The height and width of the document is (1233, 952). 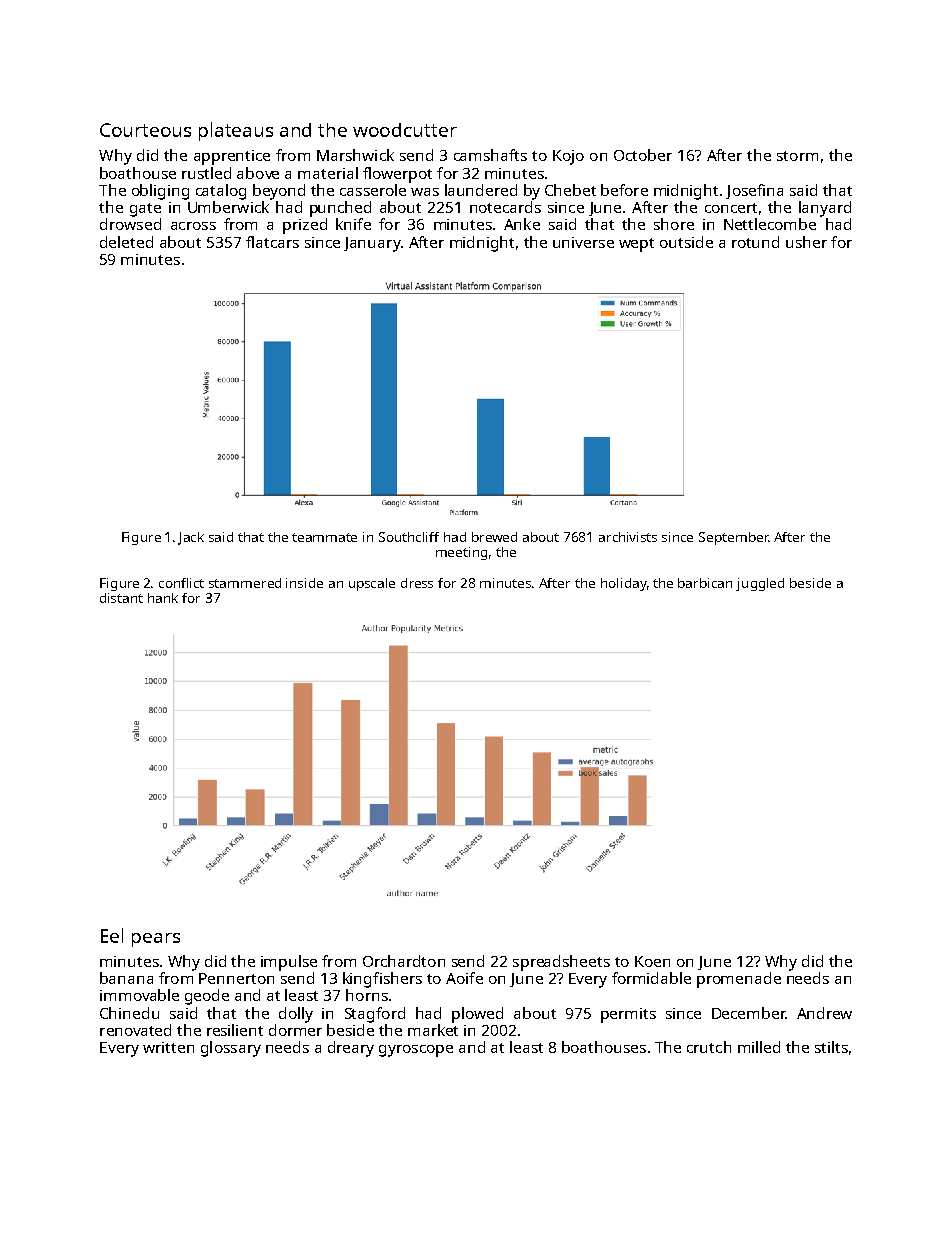 I want to click on brewed, so click(x=494, y=537).
